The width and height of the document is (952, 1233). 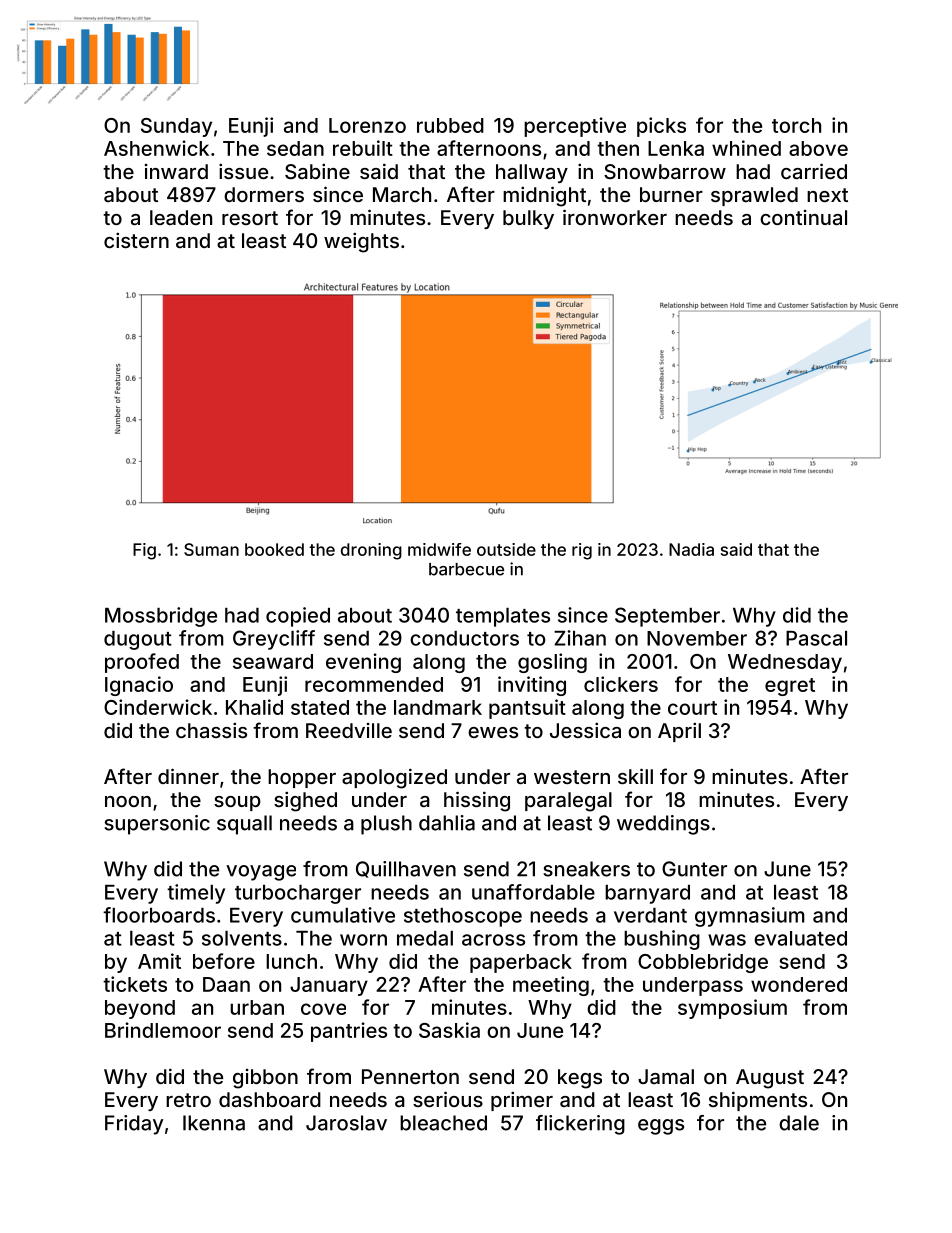 I want to click on outside, so click(x=506, y=549).
